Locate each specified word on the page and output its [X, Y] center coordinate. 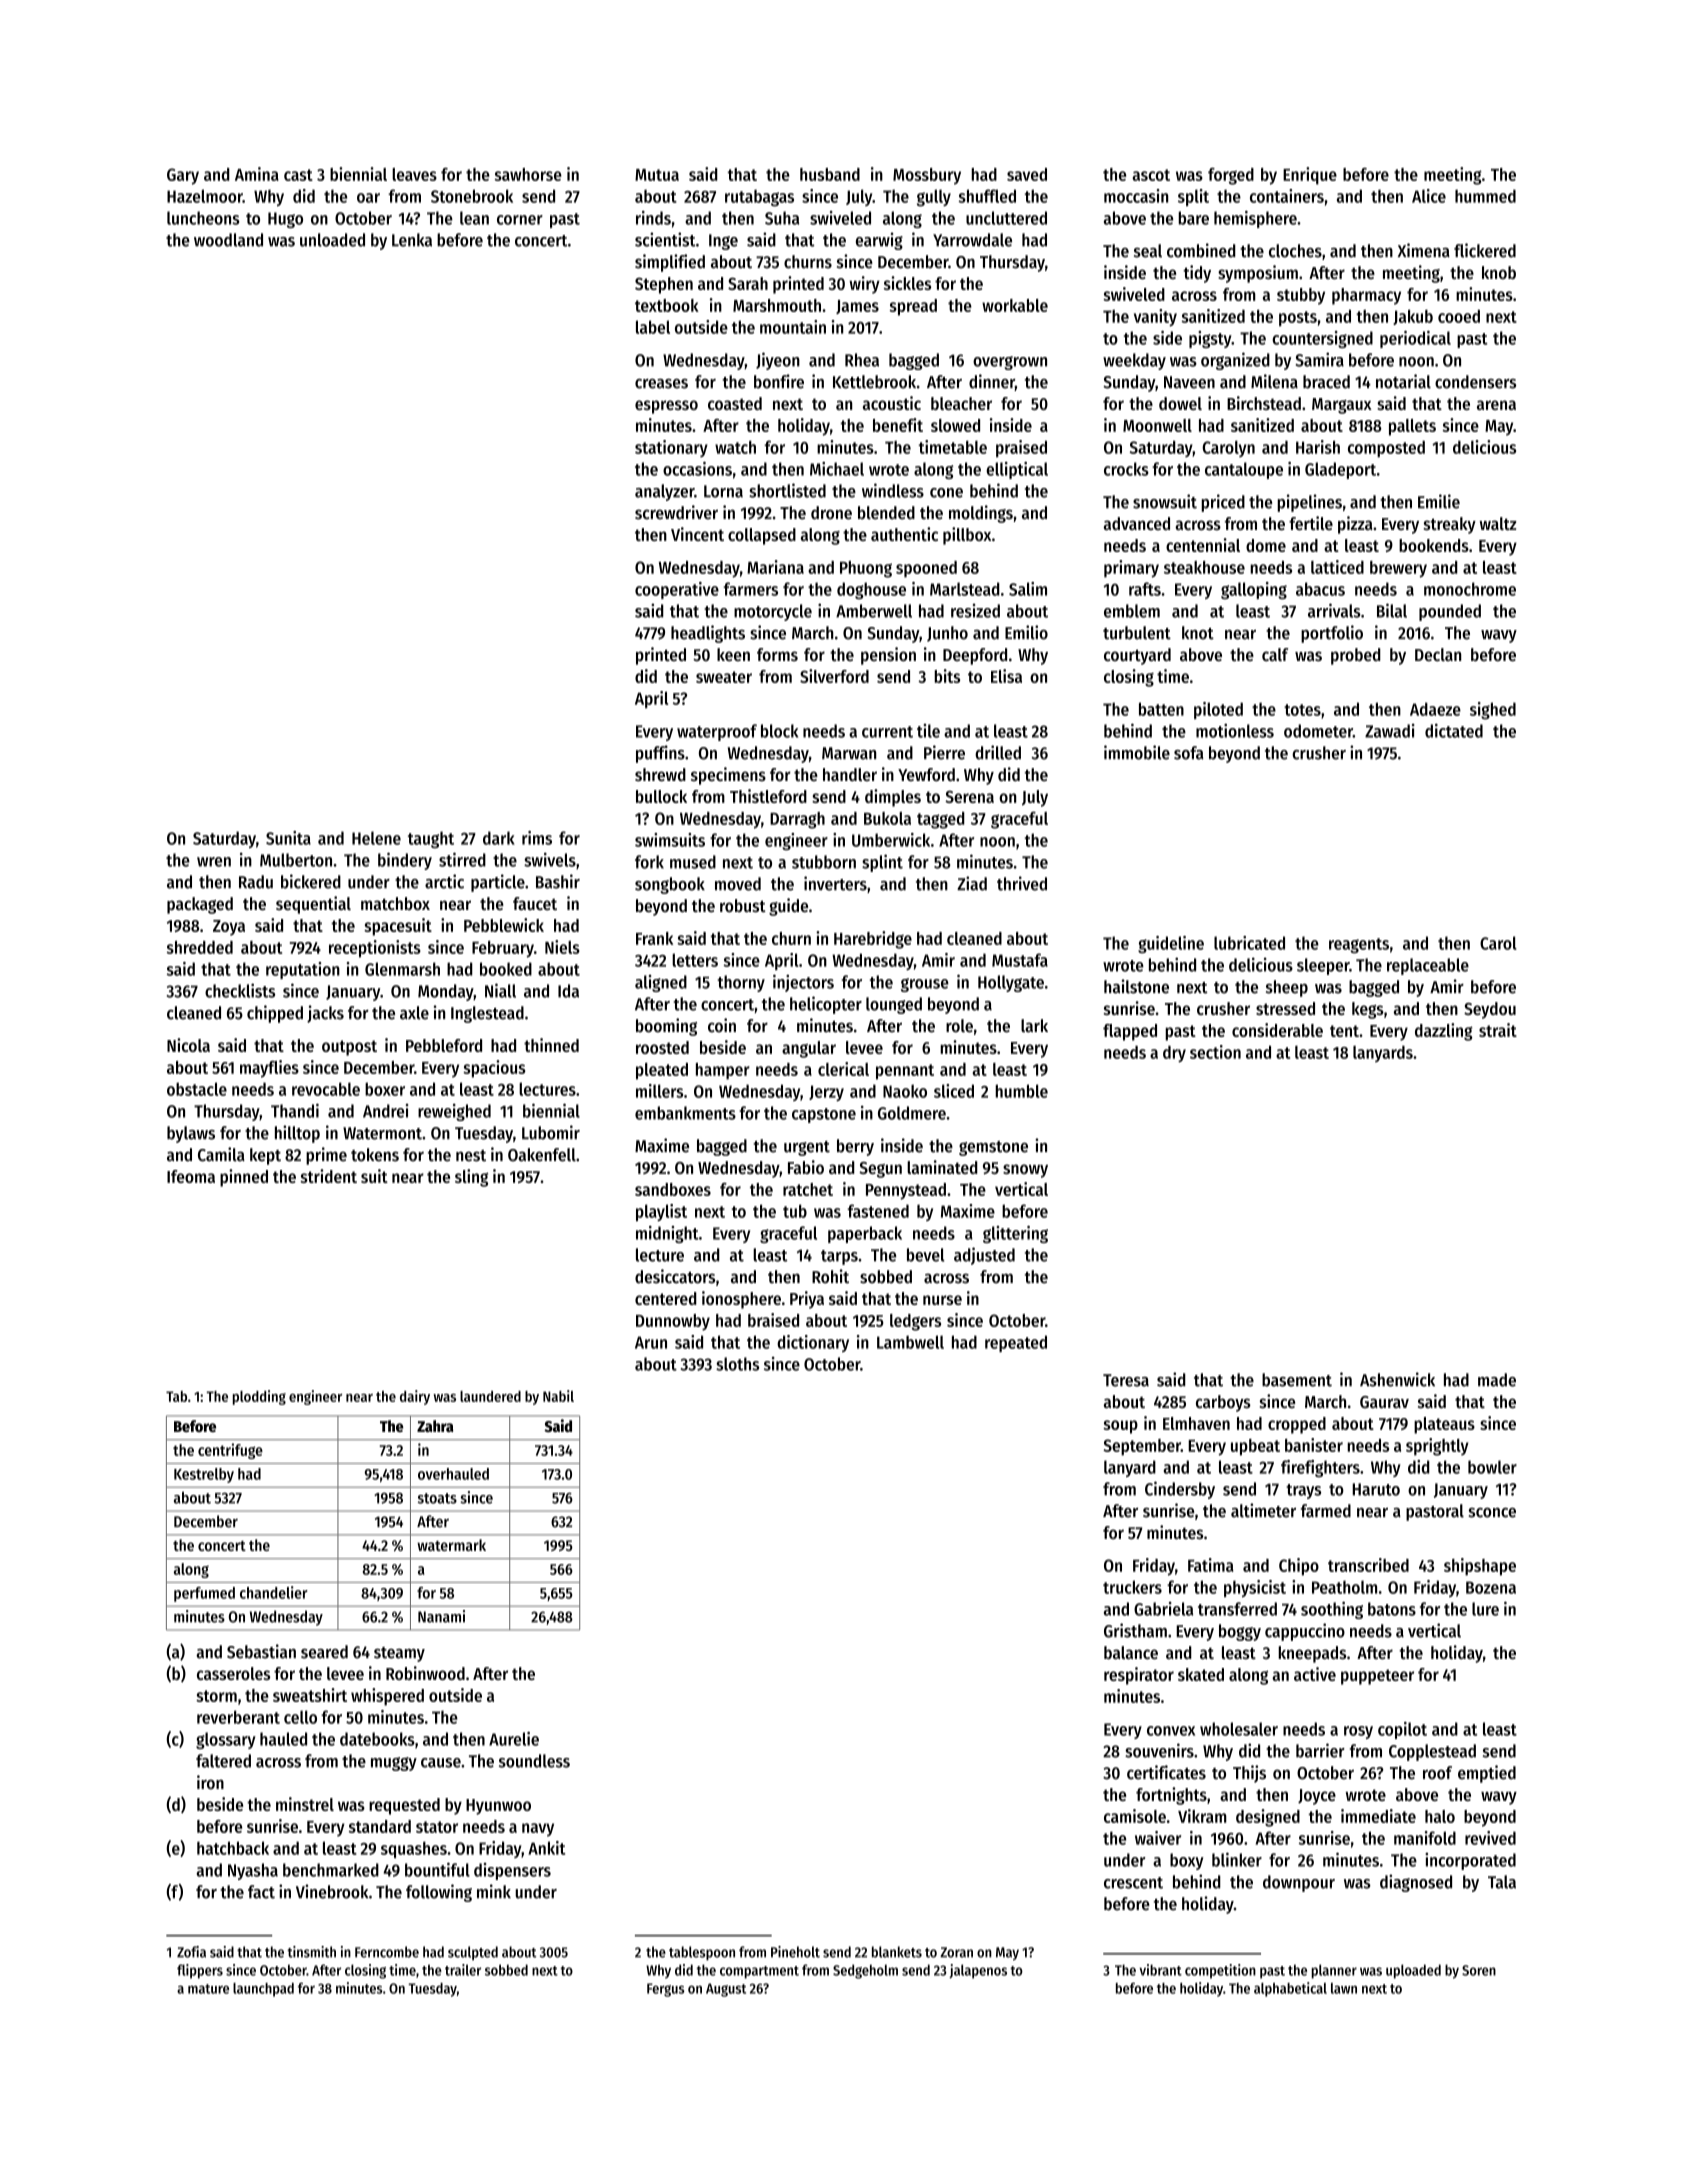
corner [520, 220]
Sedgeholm [865, 1971]
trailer [463, 1970]
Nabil [558, 1396]
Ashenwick [1397, 1379]
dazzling [1444, 1032]
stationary [671, 448]
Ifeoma [191, 1176]
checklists [240, 990]
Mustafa [1020, 960]
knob [1499, 272]
